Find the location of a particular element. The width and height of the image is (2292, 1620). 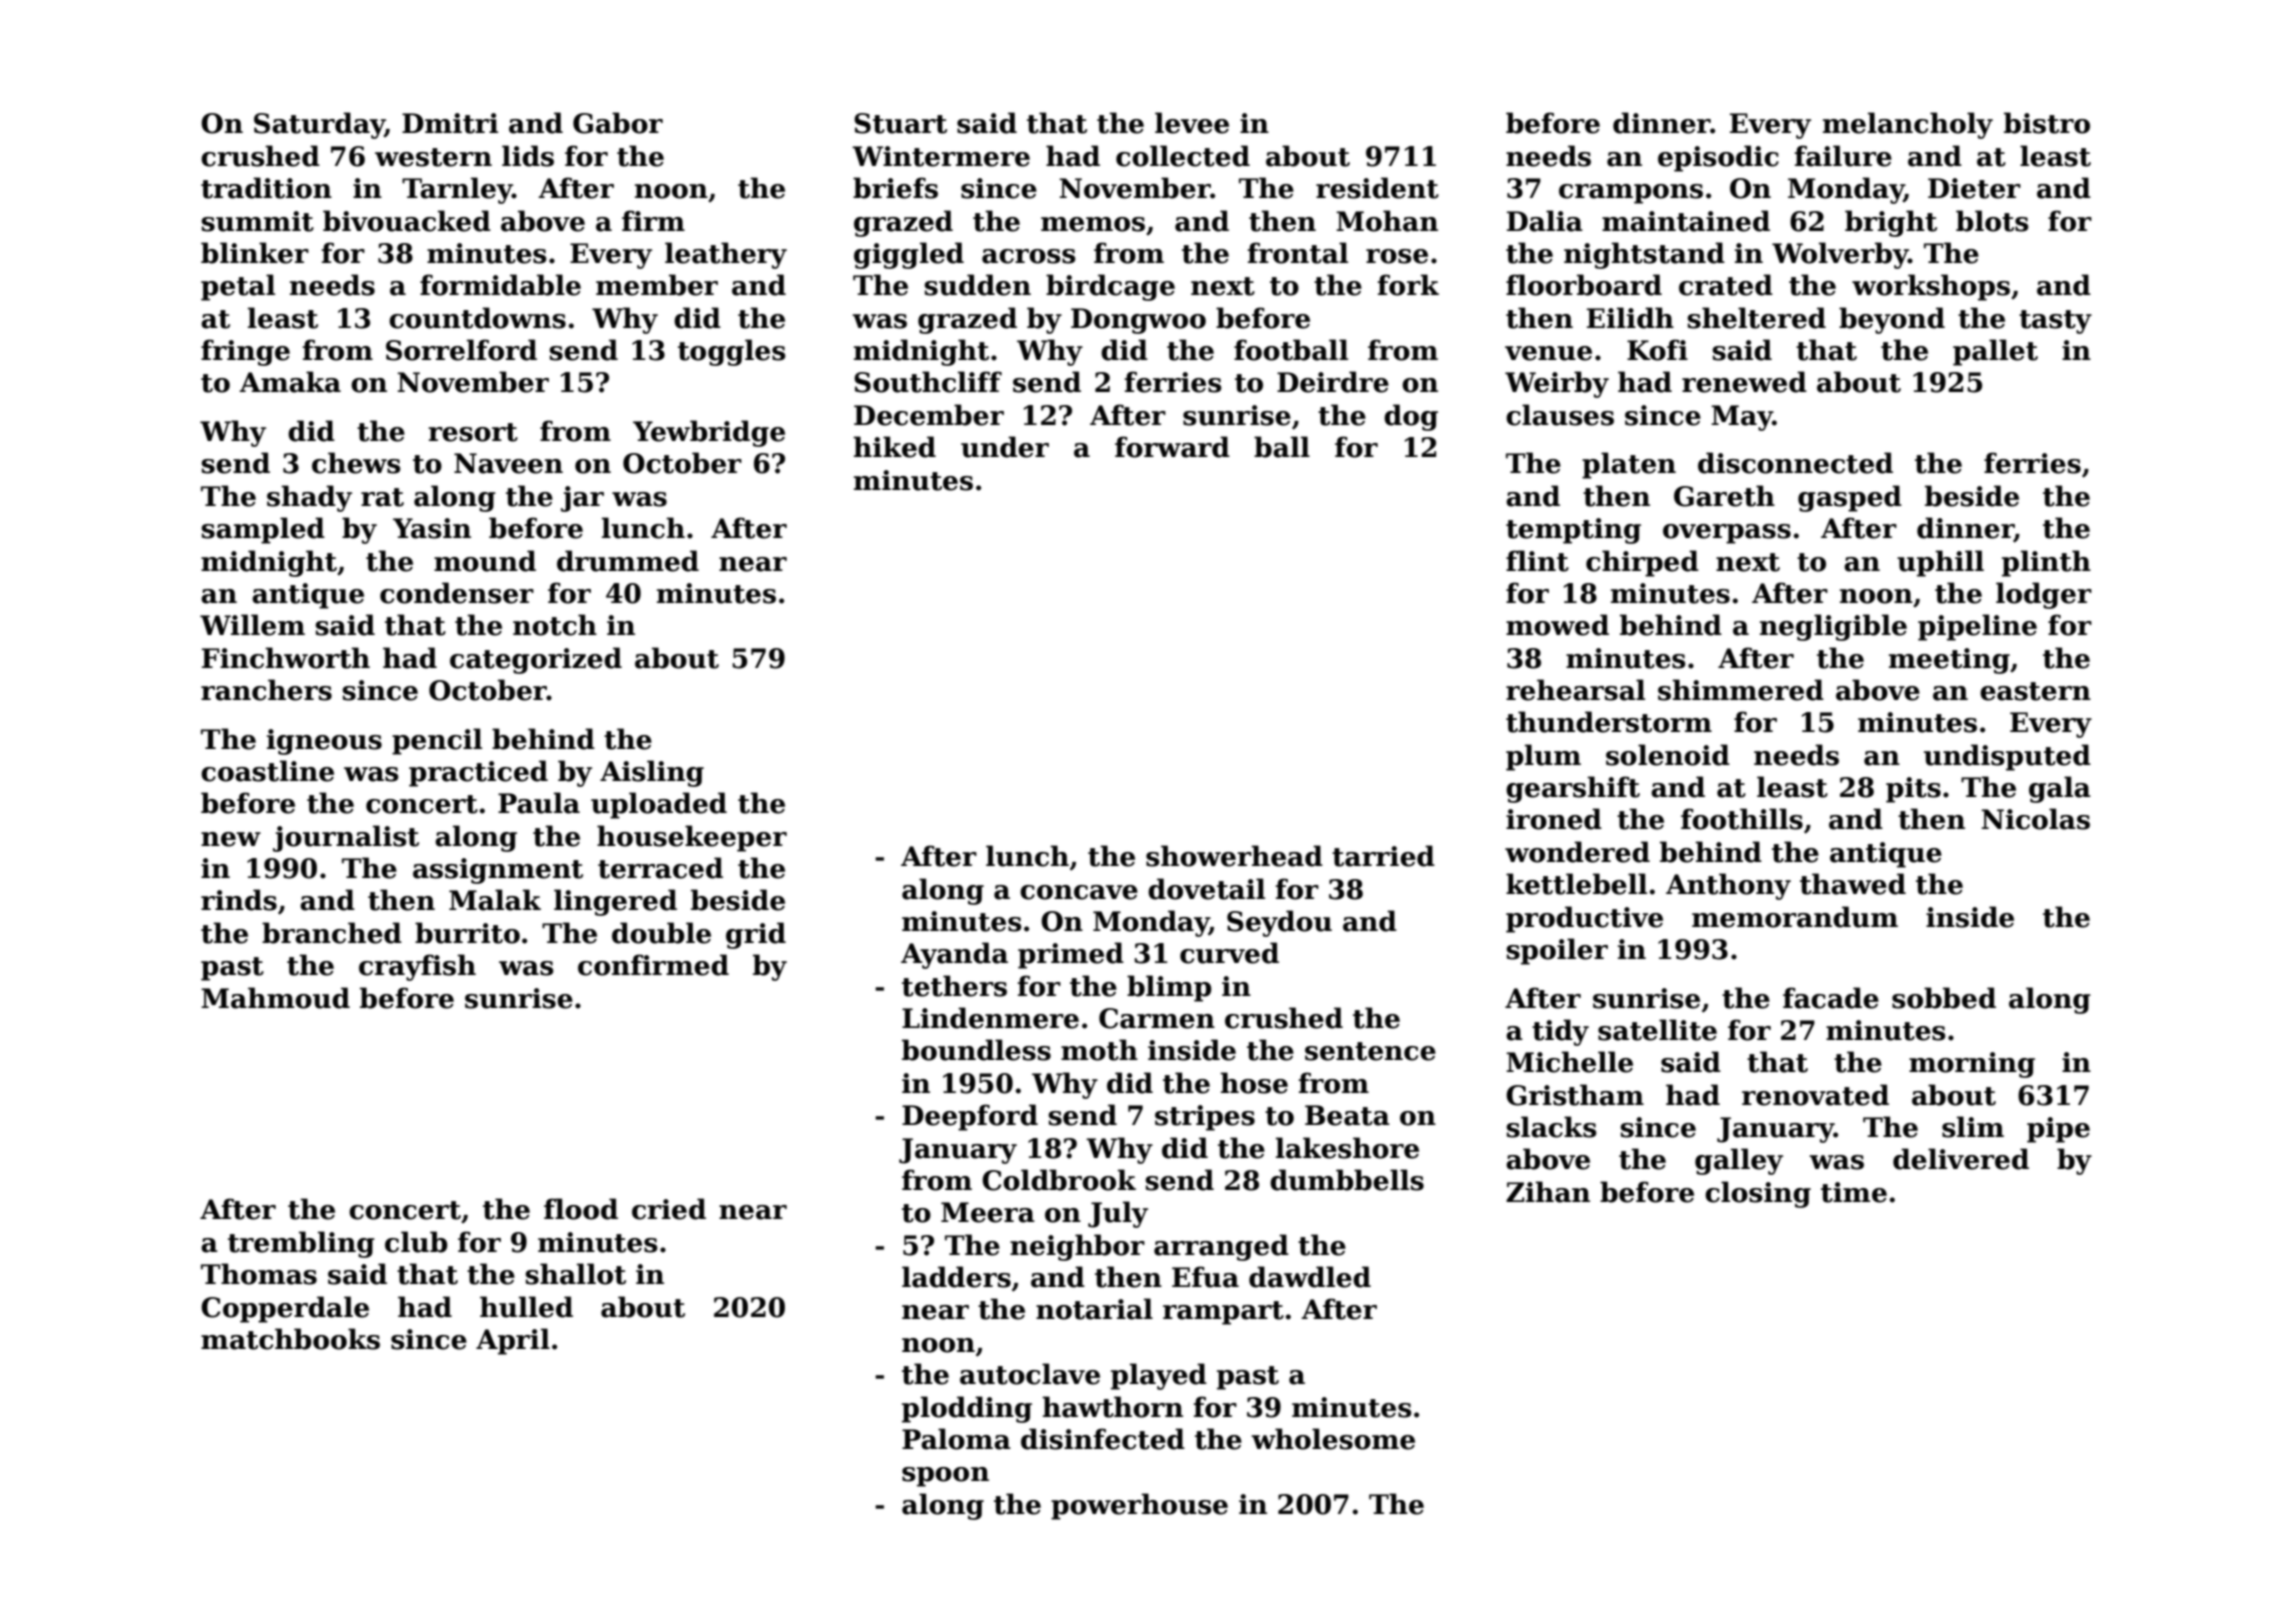

sobbed is located at coordinates (1944, 998).
